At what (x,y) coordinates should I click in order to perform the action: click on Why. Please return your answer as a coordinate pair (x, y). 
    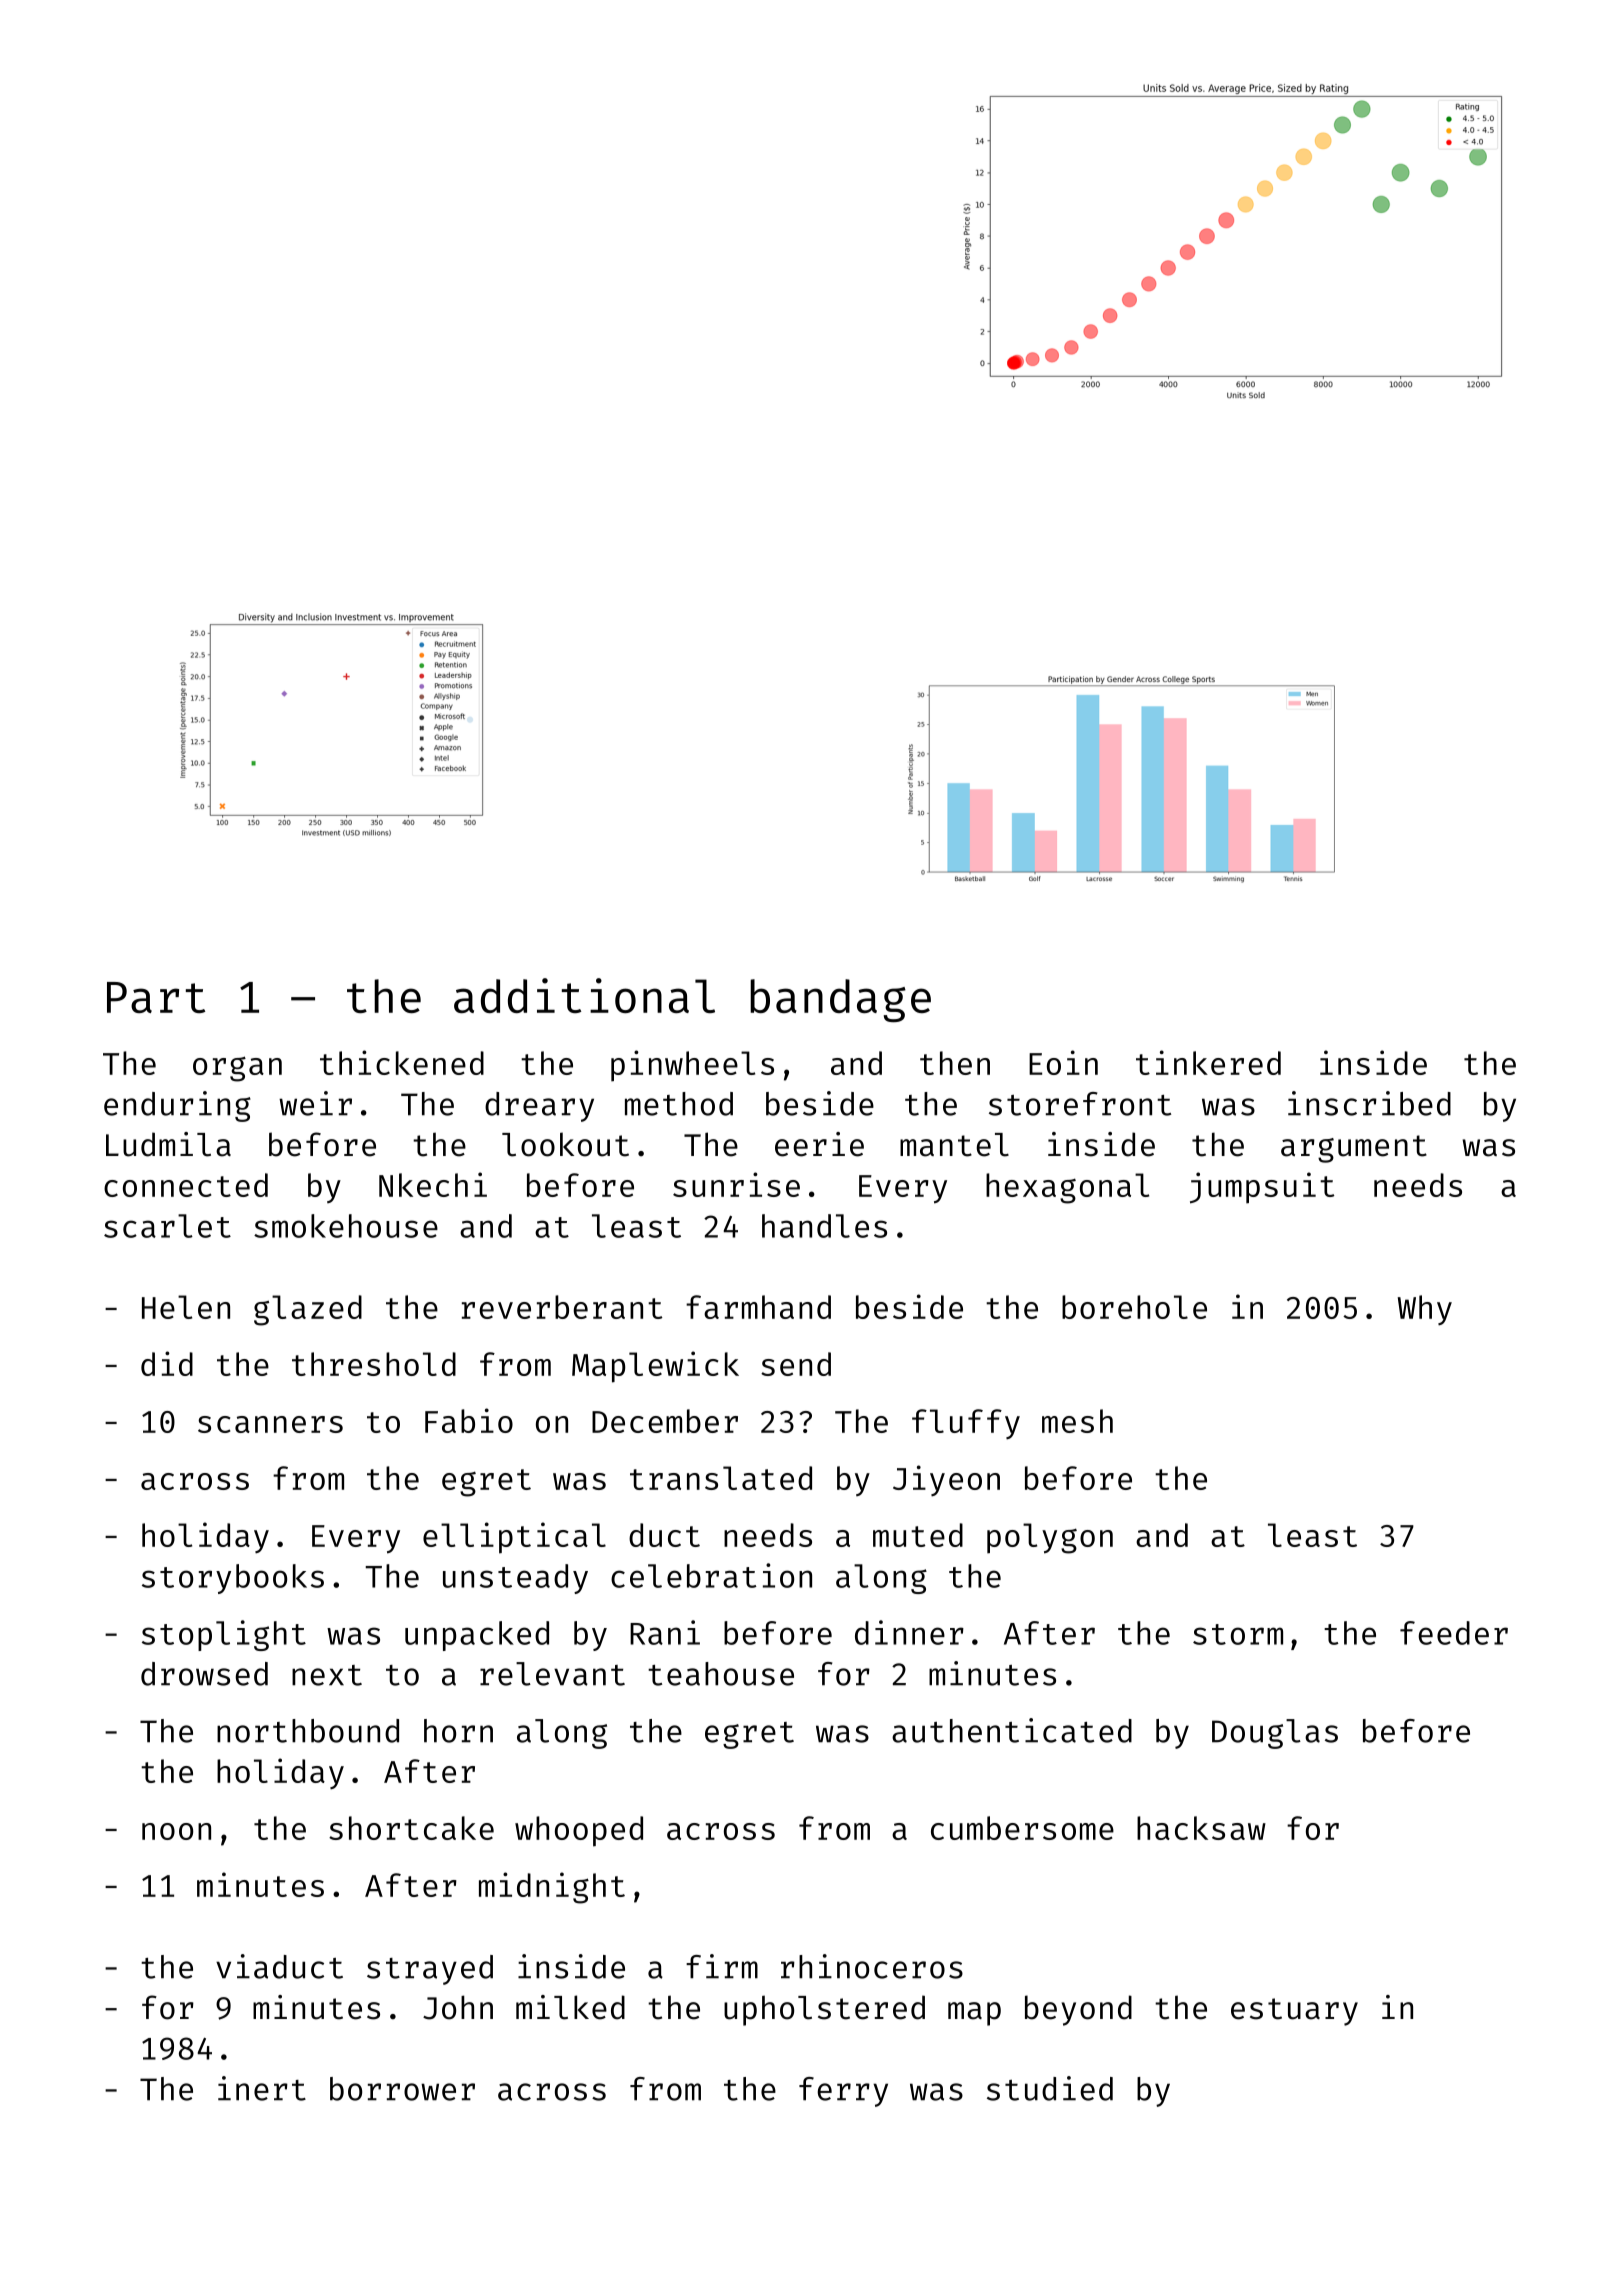
    Looking at the image, I should click on (1425, 1310).
